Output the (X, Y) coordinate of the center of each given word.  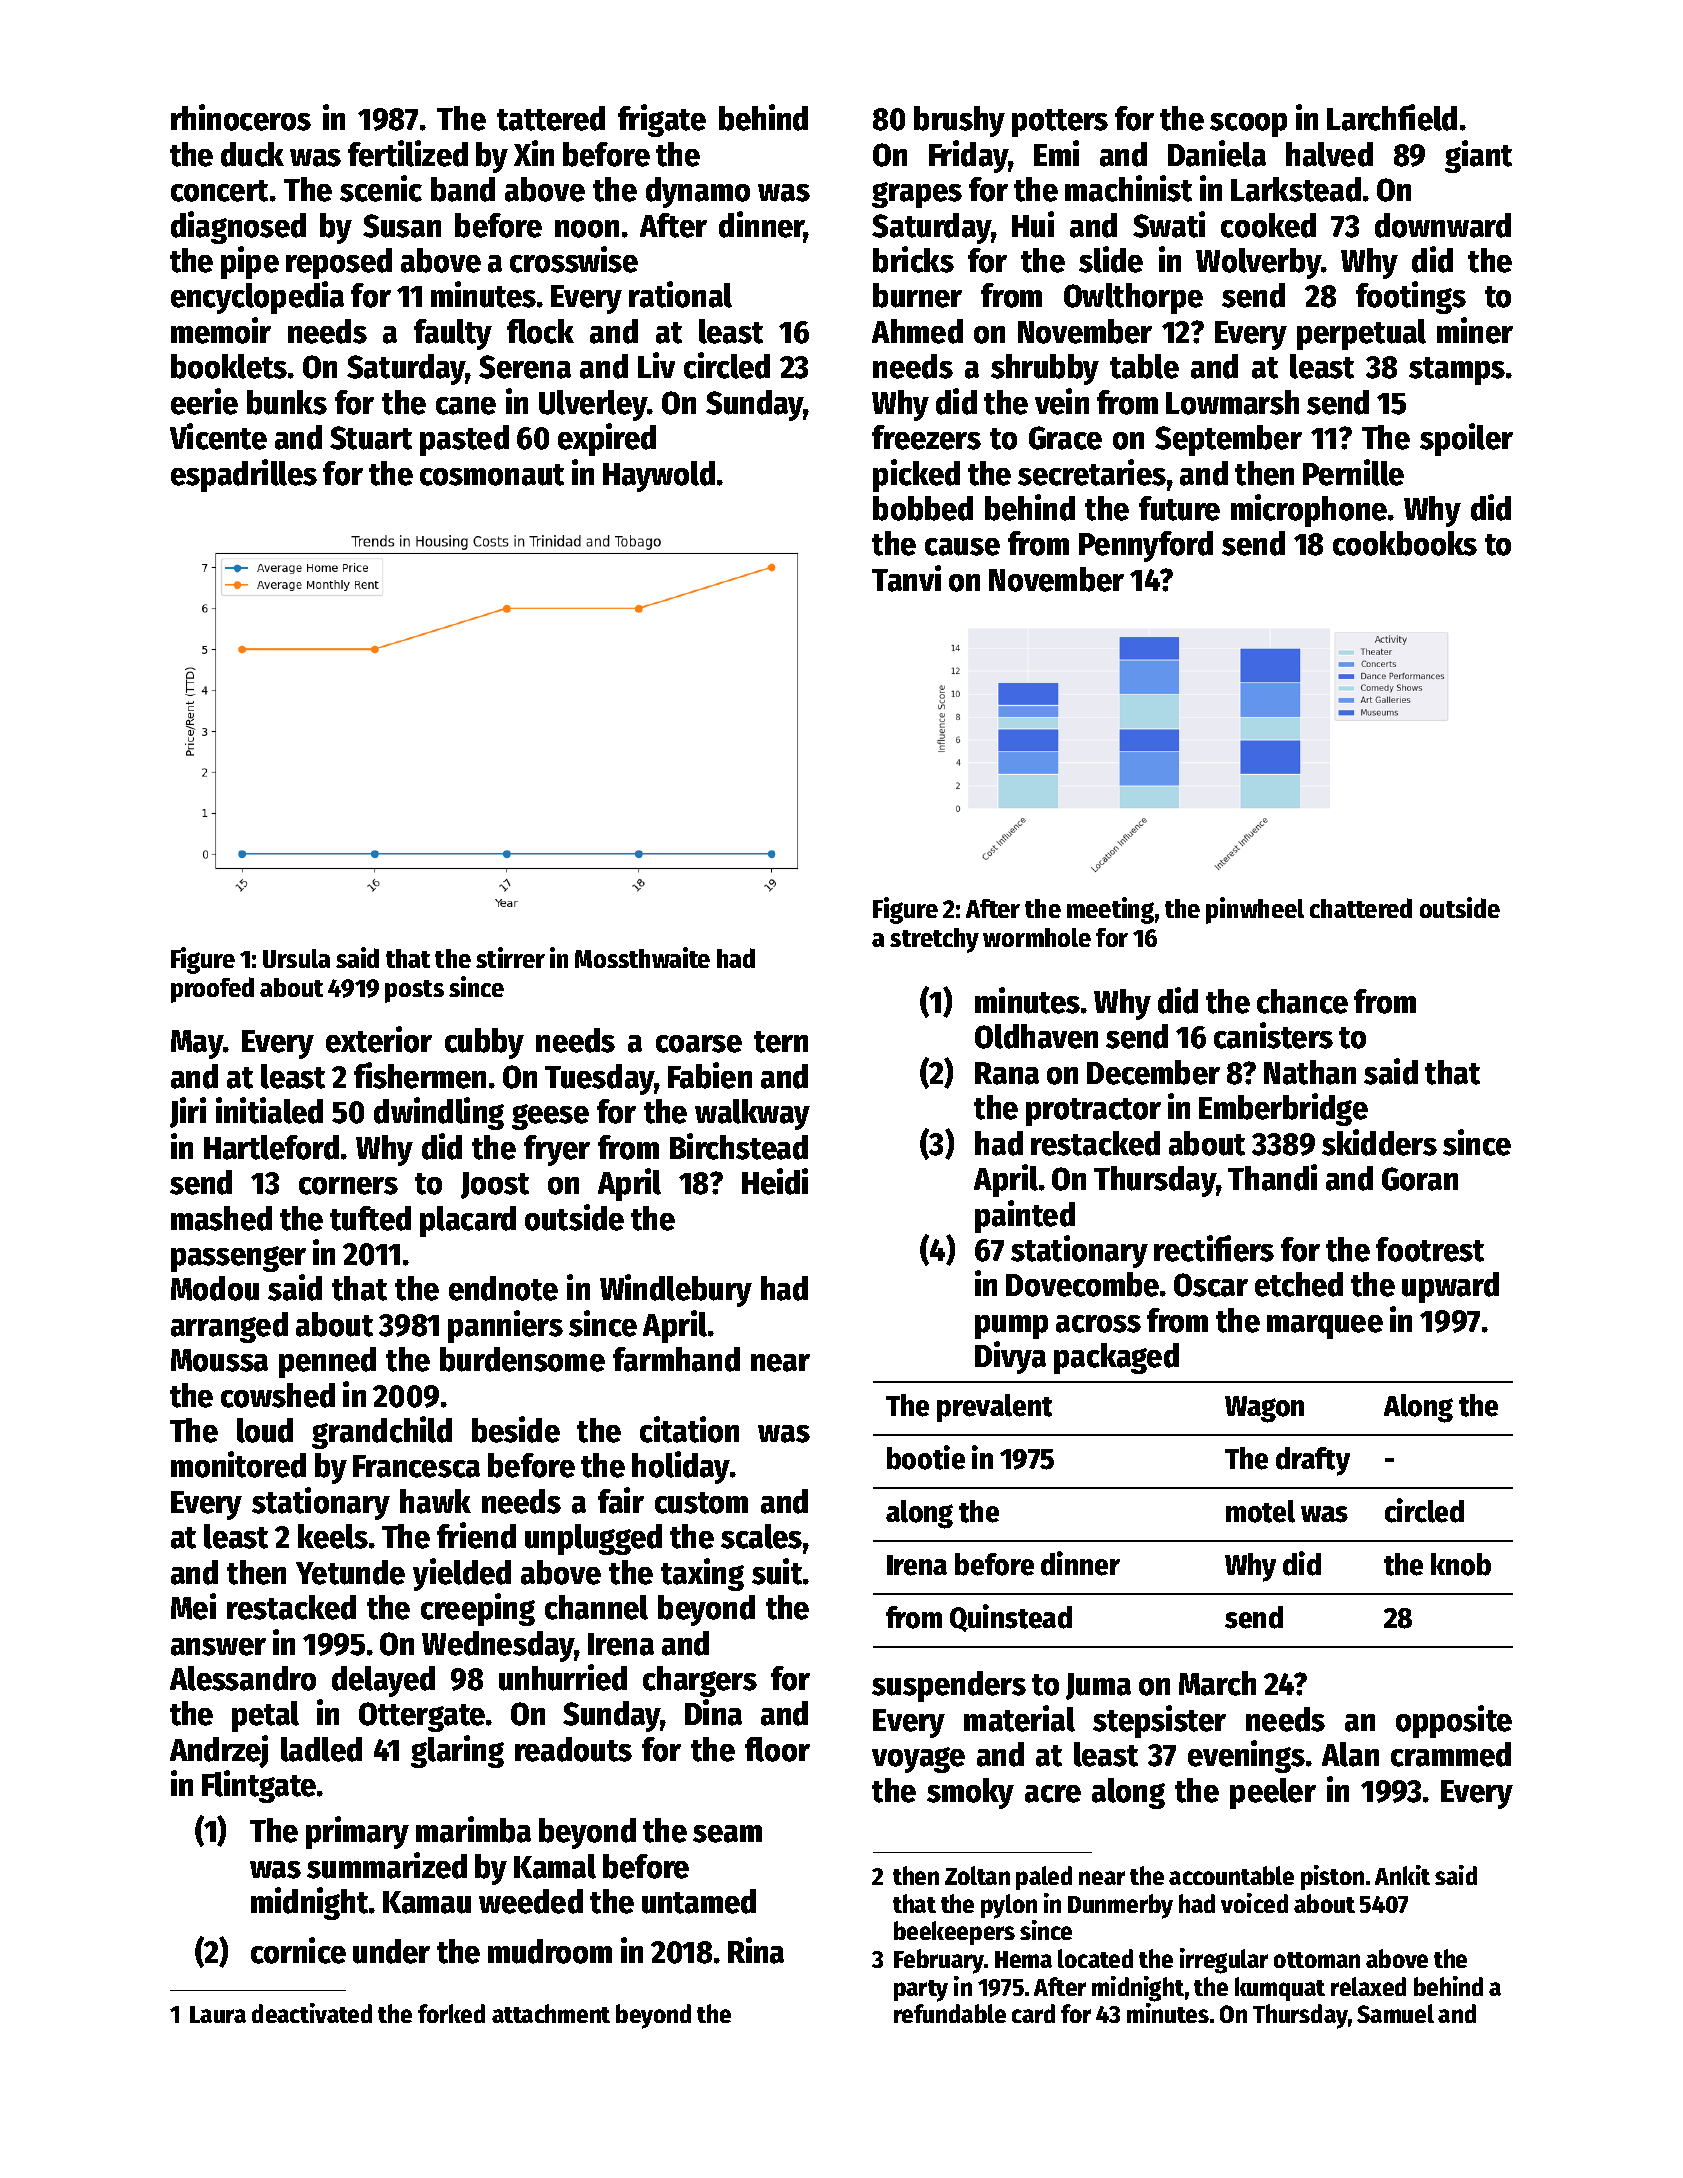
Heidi (775, 1181)
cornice (298, 1950)
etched (1299, 1284)
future (1179, 508)
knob (1461, 1564)
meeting (1110, 910)
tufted (370, 1218)
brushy (959, 121)
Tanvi (906, 578)
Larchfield (1392, 117)
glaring (457, 1751)
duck (252, 154)
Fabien (710, 1075)
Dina (713, 1712)
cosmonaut (492, 475)
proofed (212, 990)
